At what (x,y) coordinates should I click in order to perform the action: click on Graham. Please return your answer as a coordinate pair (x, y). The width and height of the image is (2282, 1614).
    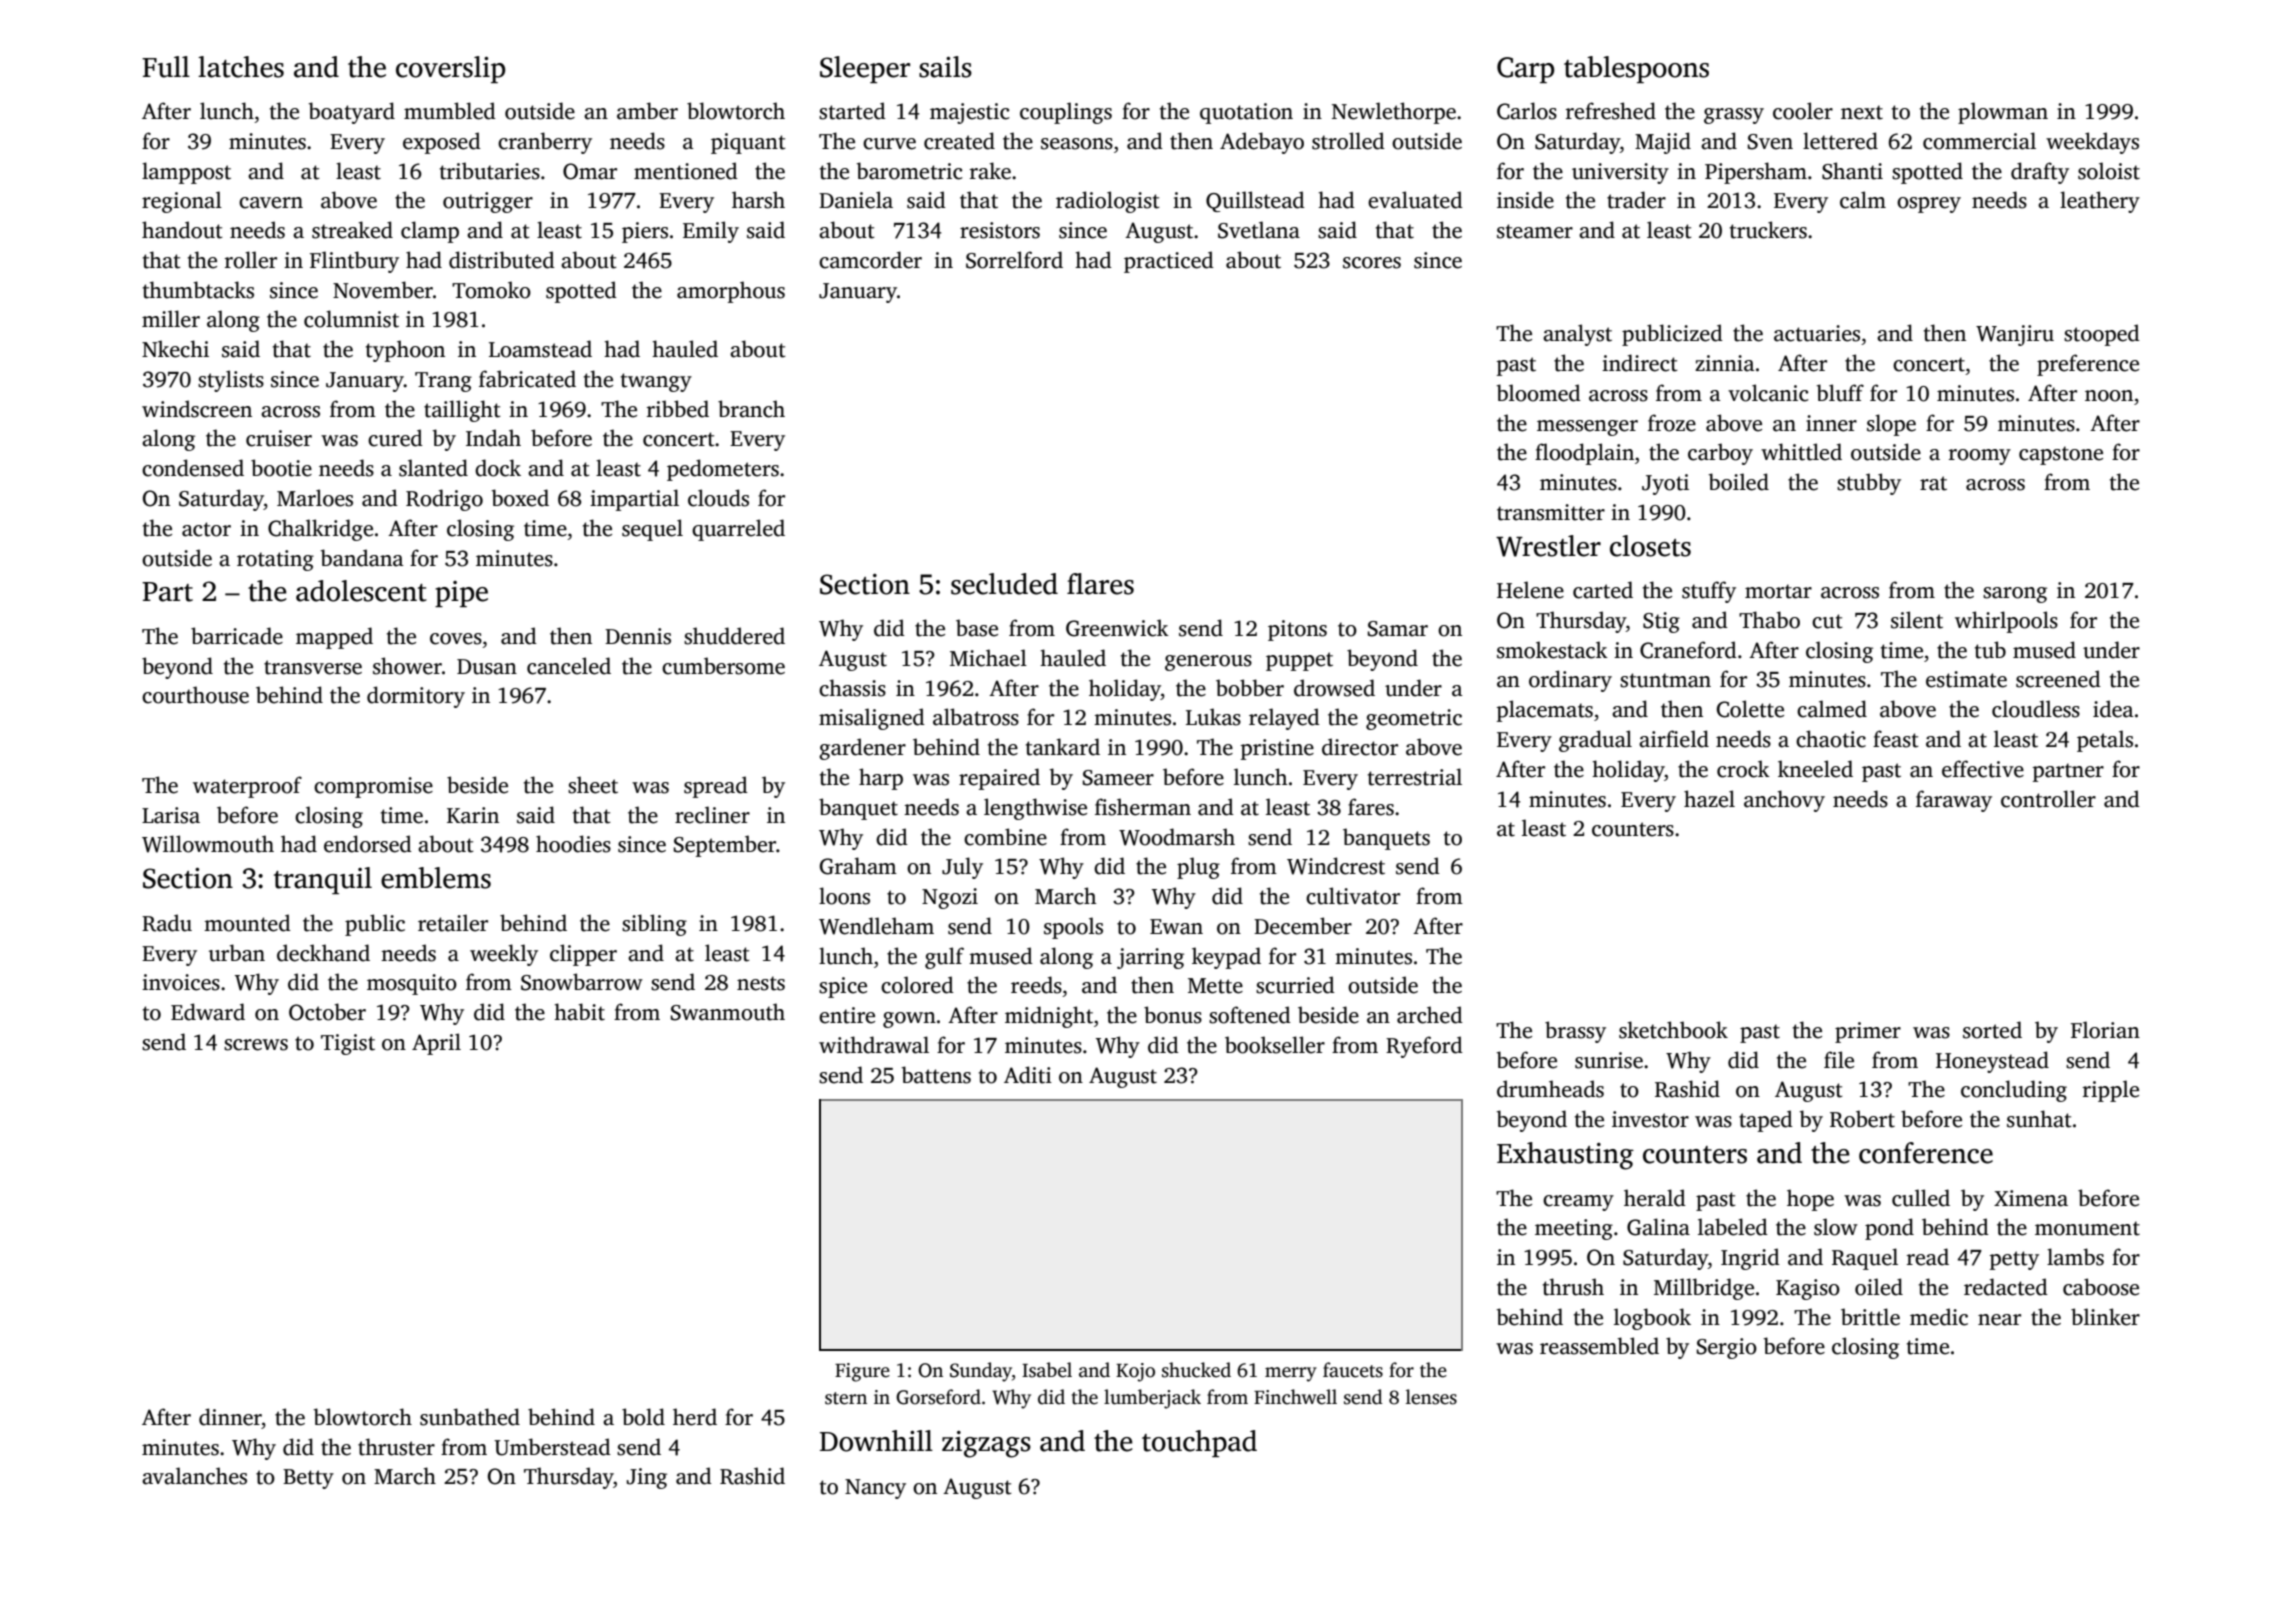
    Looking at the image, I should click on (858, 866).
